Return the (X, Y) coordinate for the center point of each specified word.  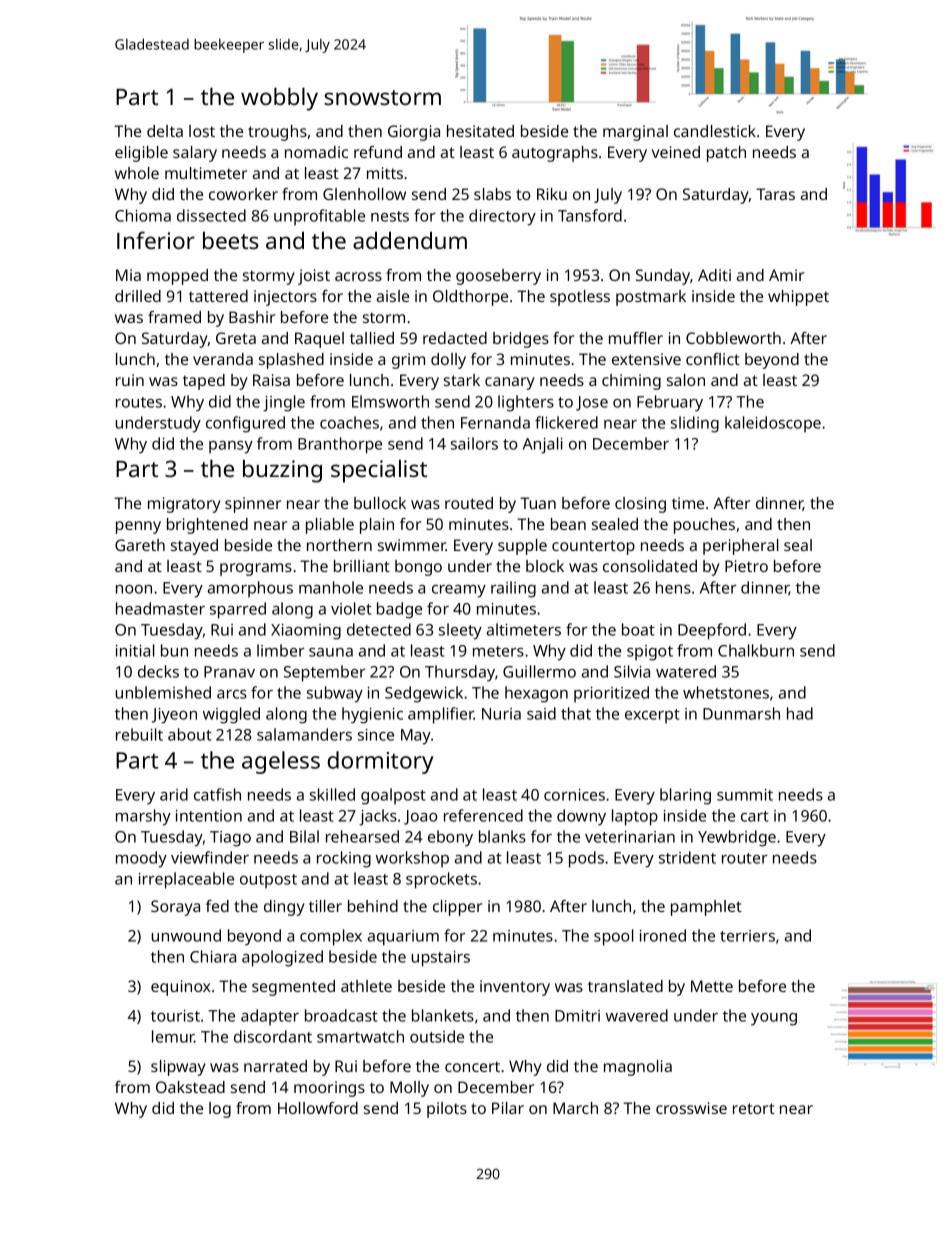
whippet (798, 298)
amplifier (441, 715)
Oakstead (190, 1087)
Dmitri (577, 1016)
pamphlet (706, 908)
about (190, 734)
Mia (128, 275)
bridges (521, 340)
